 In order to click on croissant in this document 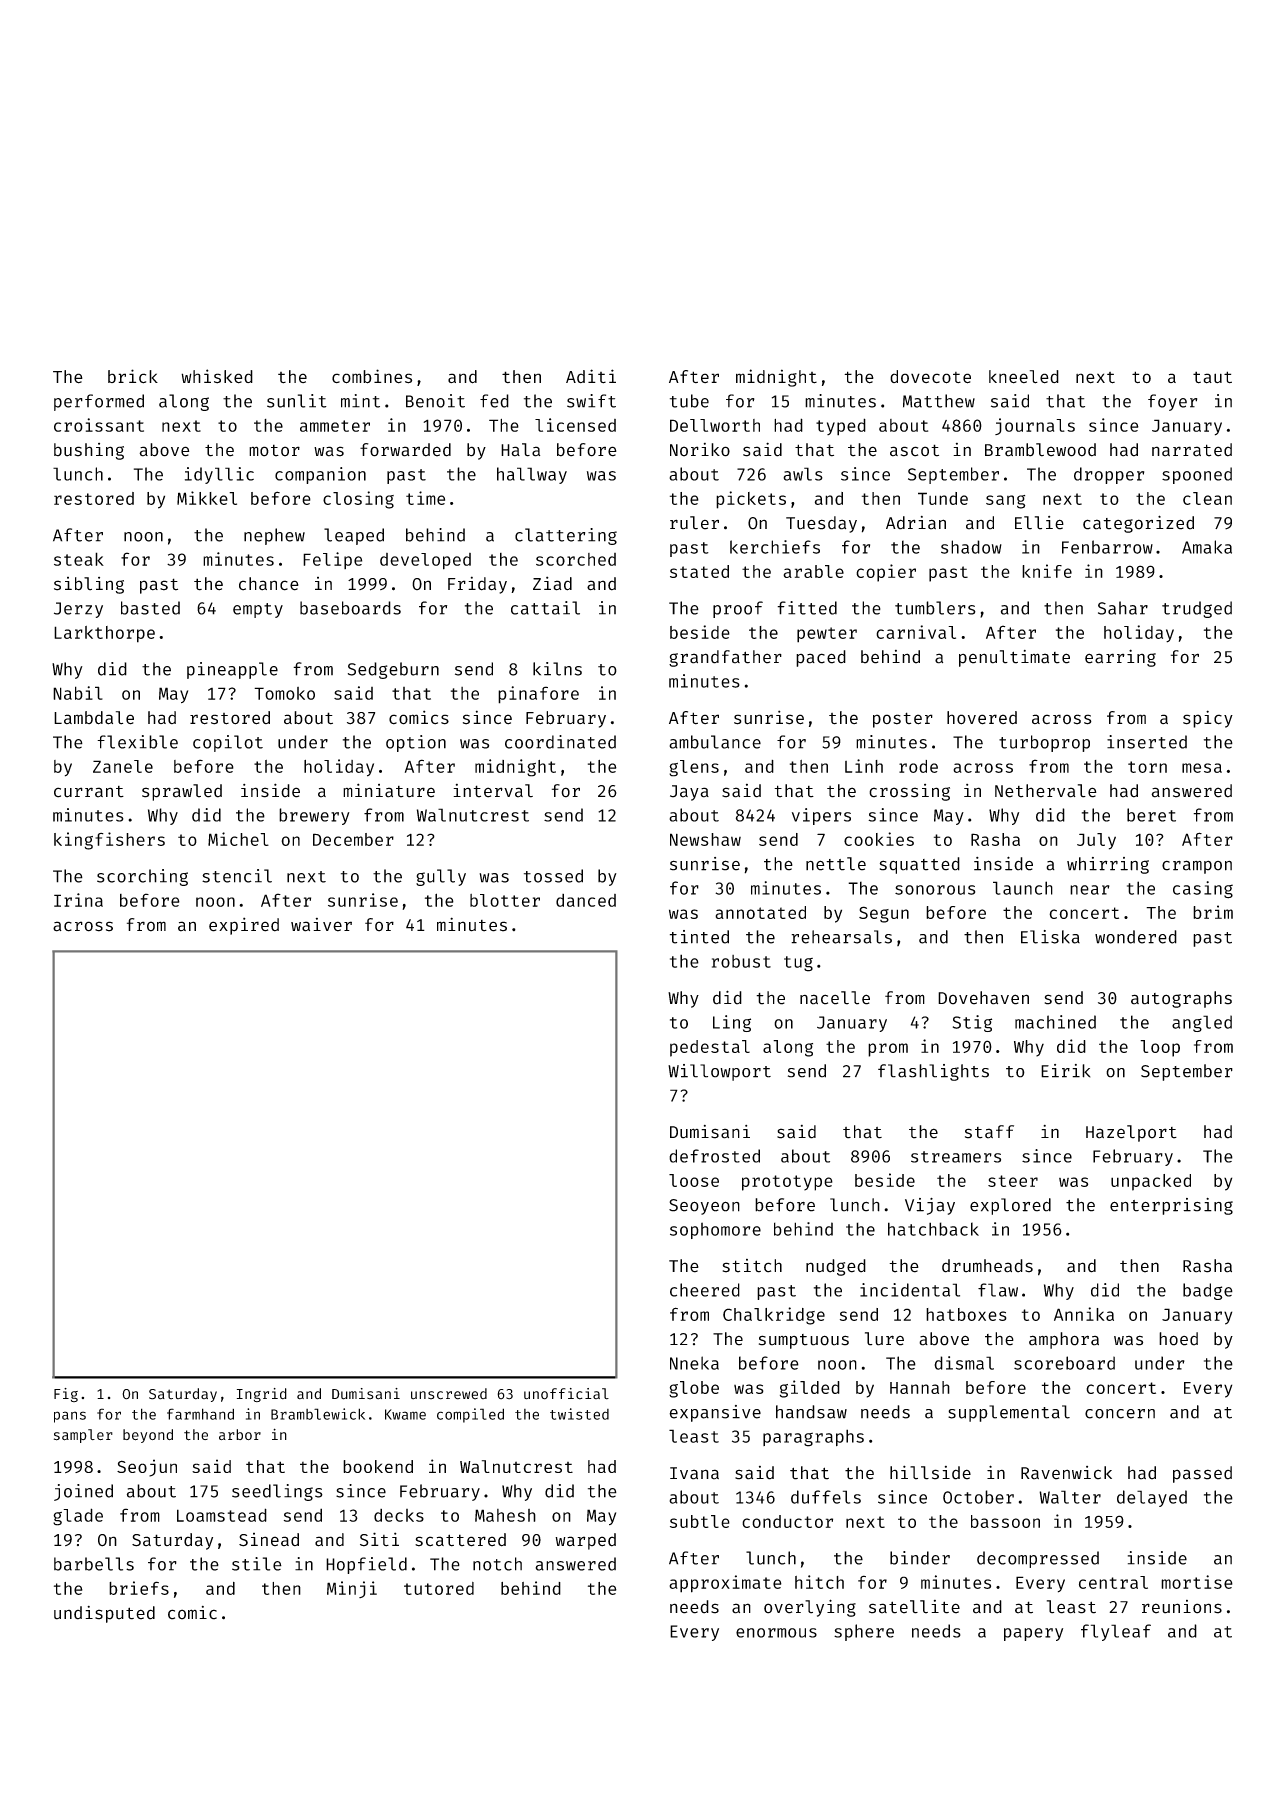, I will do `click(99, 425)`.
